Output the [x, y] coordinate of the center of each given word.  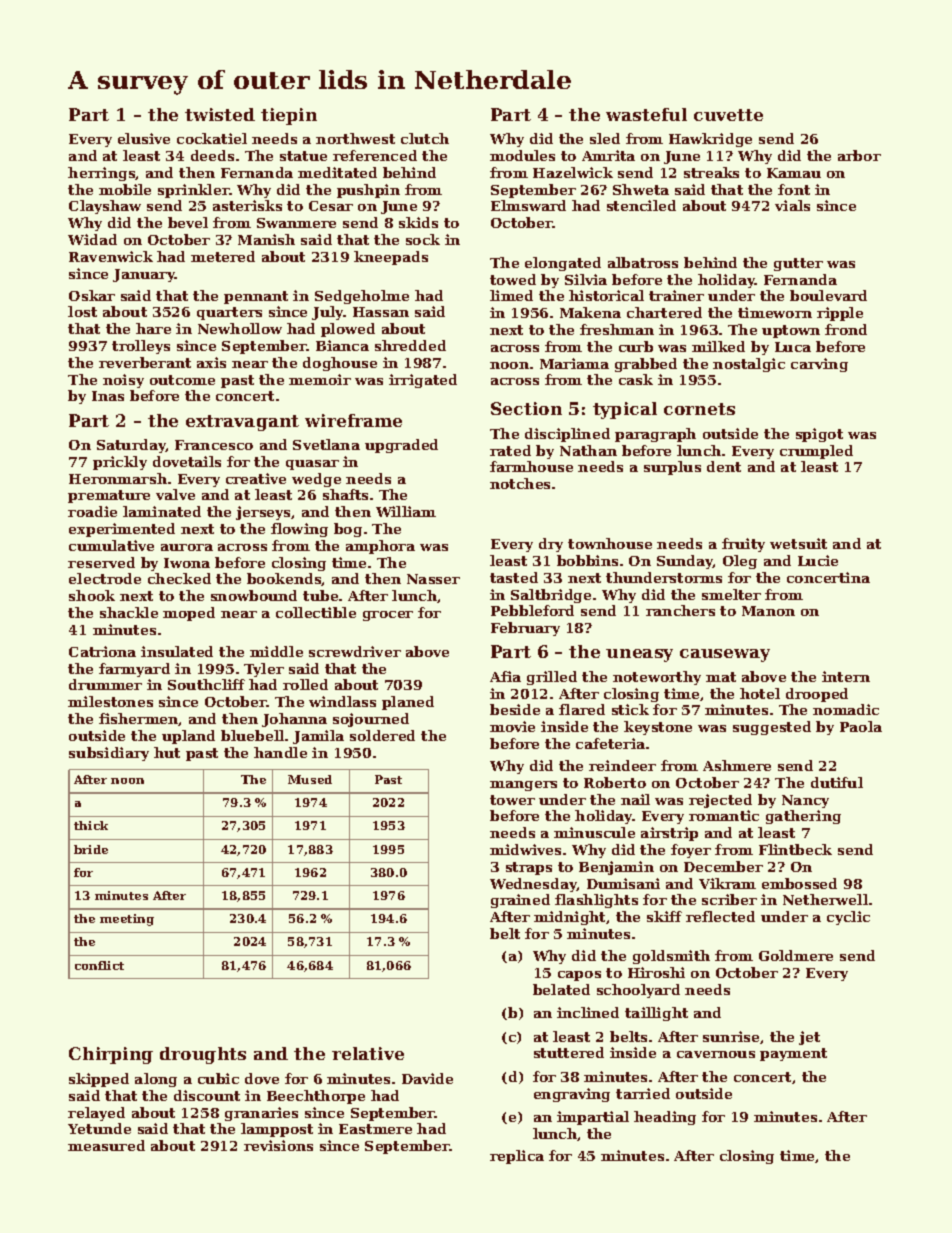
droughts [203, 1055]
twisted [220, 114]
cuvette [728, 115]
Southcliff [206, 684]
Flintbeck [795, 849]
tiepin [289, 116]
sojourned [371, 720]
